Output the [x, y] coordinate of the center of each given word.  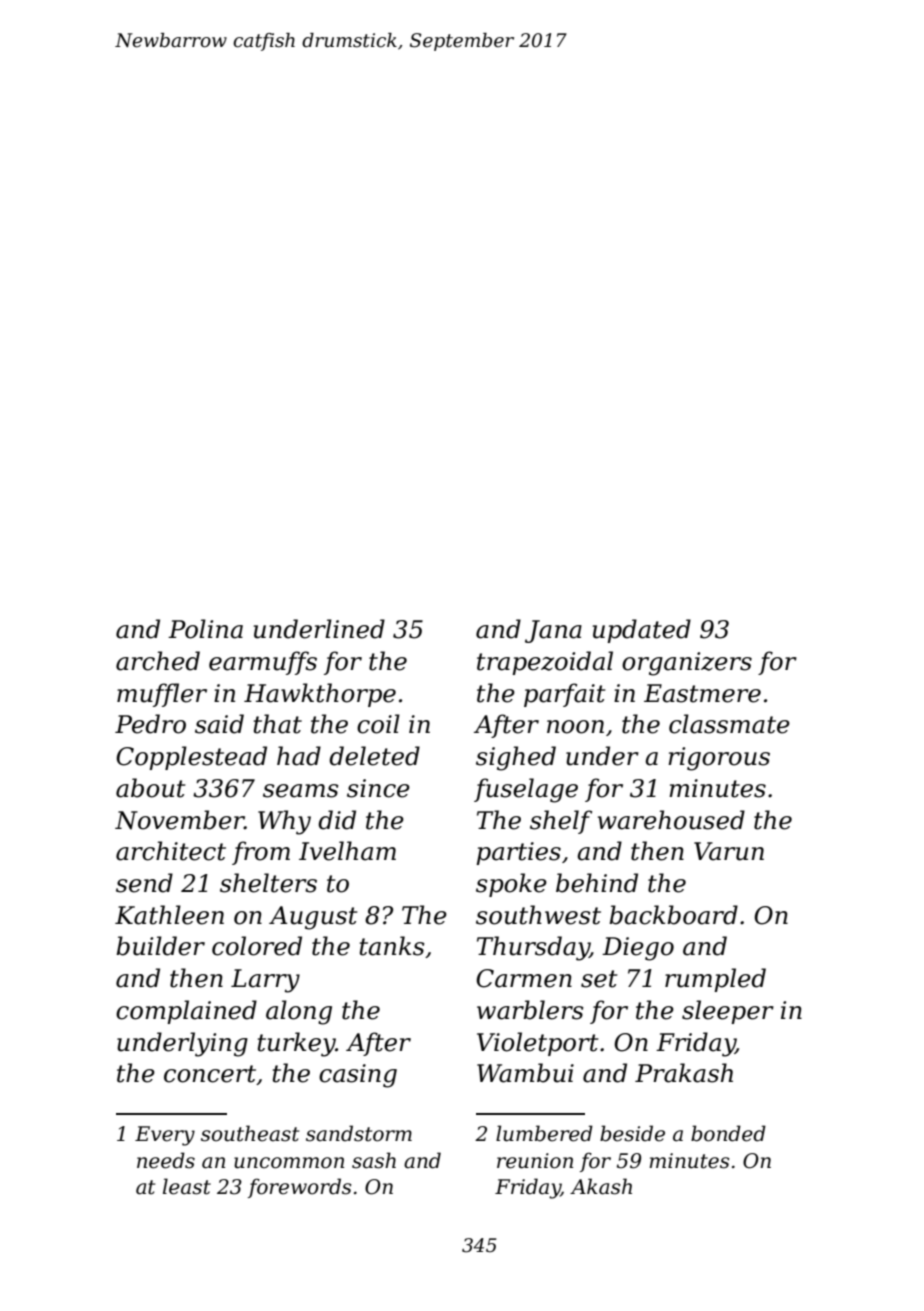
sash [374, 1160]
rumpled [715, 980]
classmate [729, 724]
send [144, 883]
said [219, 724]
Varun [729, 851]
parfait [564, 695]
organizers [687, 664]
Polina [205, 629]
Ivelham [347, 851]
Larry [265, 981]
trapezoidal [545, 663]
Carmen [524, 978]
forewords [300, 1188]
